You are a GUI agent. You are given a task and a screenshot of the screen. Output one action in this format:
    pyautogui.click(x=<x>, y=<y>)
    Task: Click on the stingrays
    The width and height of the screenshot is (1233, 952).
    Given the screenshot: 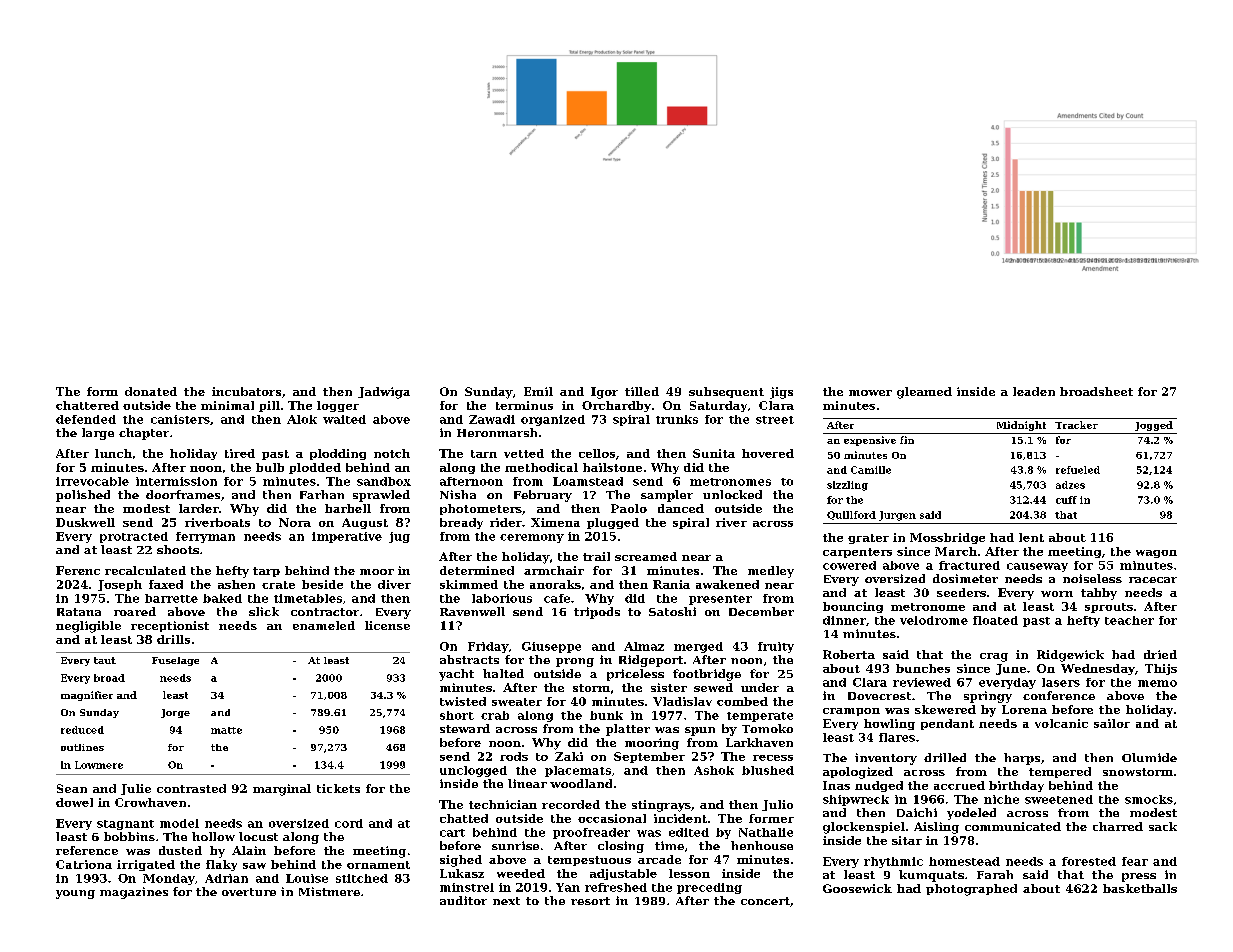 What is the action you would take?
    pyautogui.click(x=661, y=806)
